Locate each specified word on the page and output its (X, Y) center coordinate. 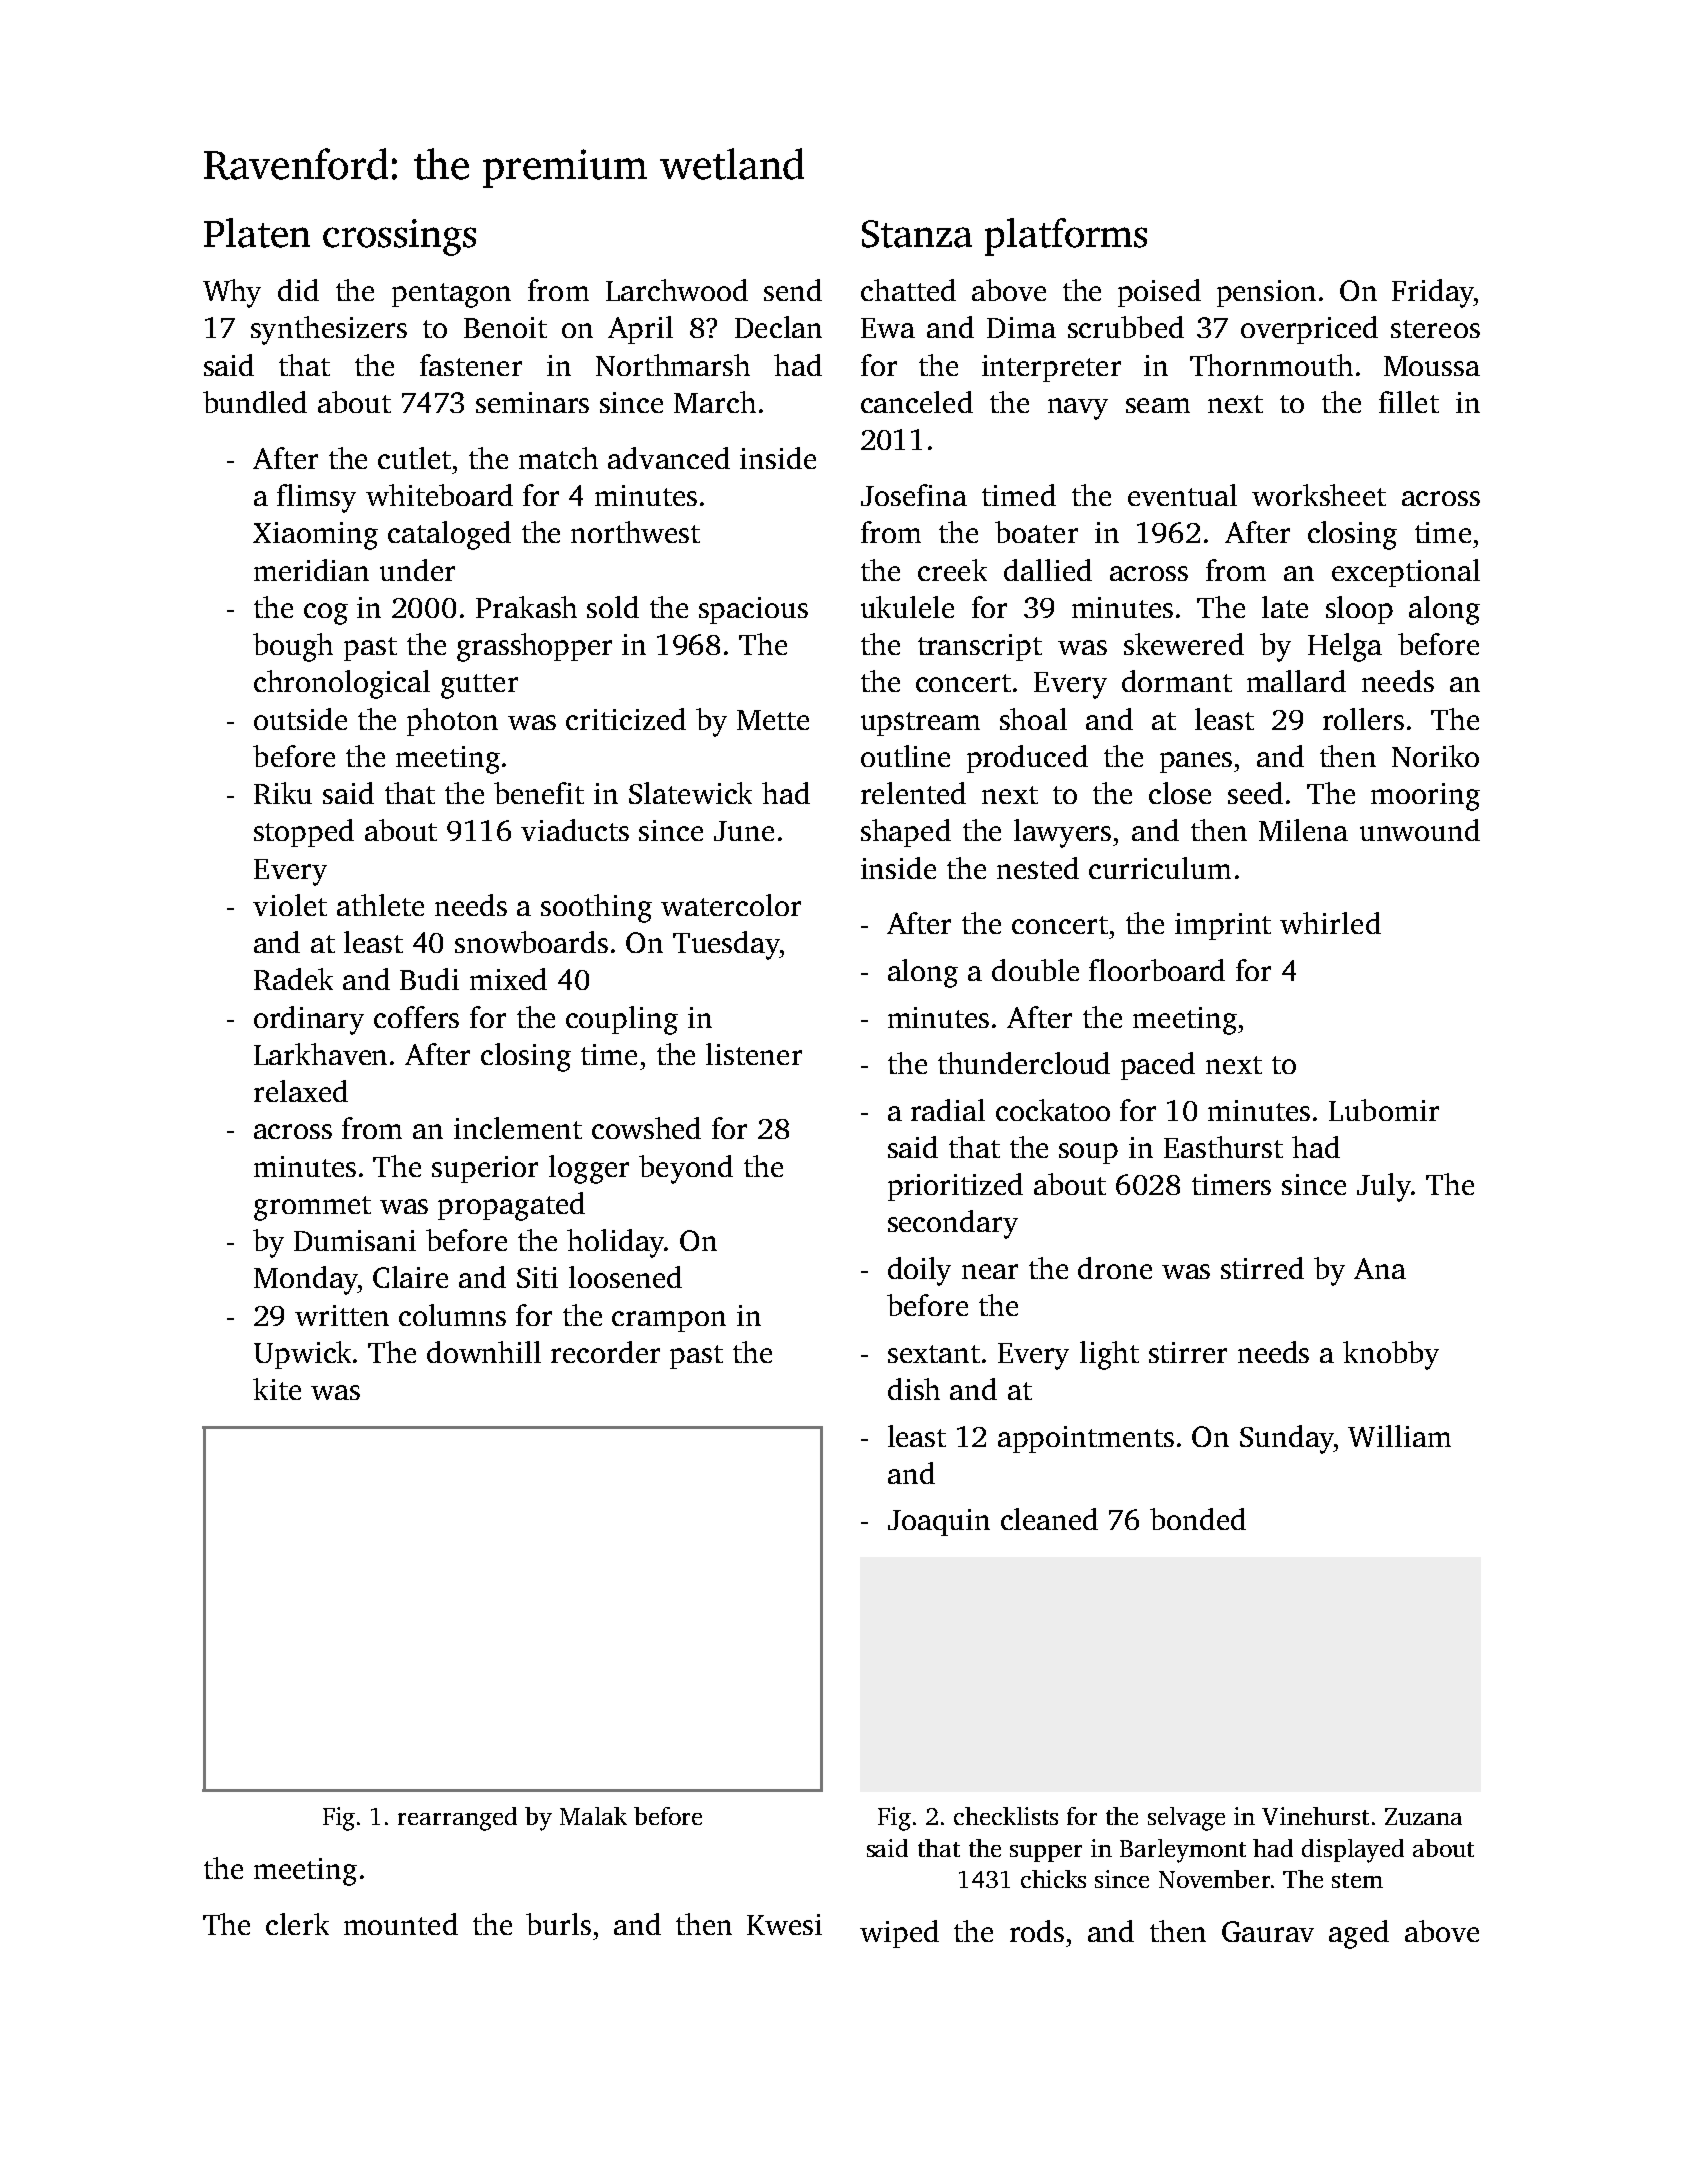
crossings (399, 237)
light (1109, 1355)
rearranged (457, 1819)
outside (300, 719)
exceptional (1406, 573)
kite (277, 1389)
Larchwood (677, 290)
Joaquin (939, 1522)
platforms (1066, 237)
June (744, 831)
